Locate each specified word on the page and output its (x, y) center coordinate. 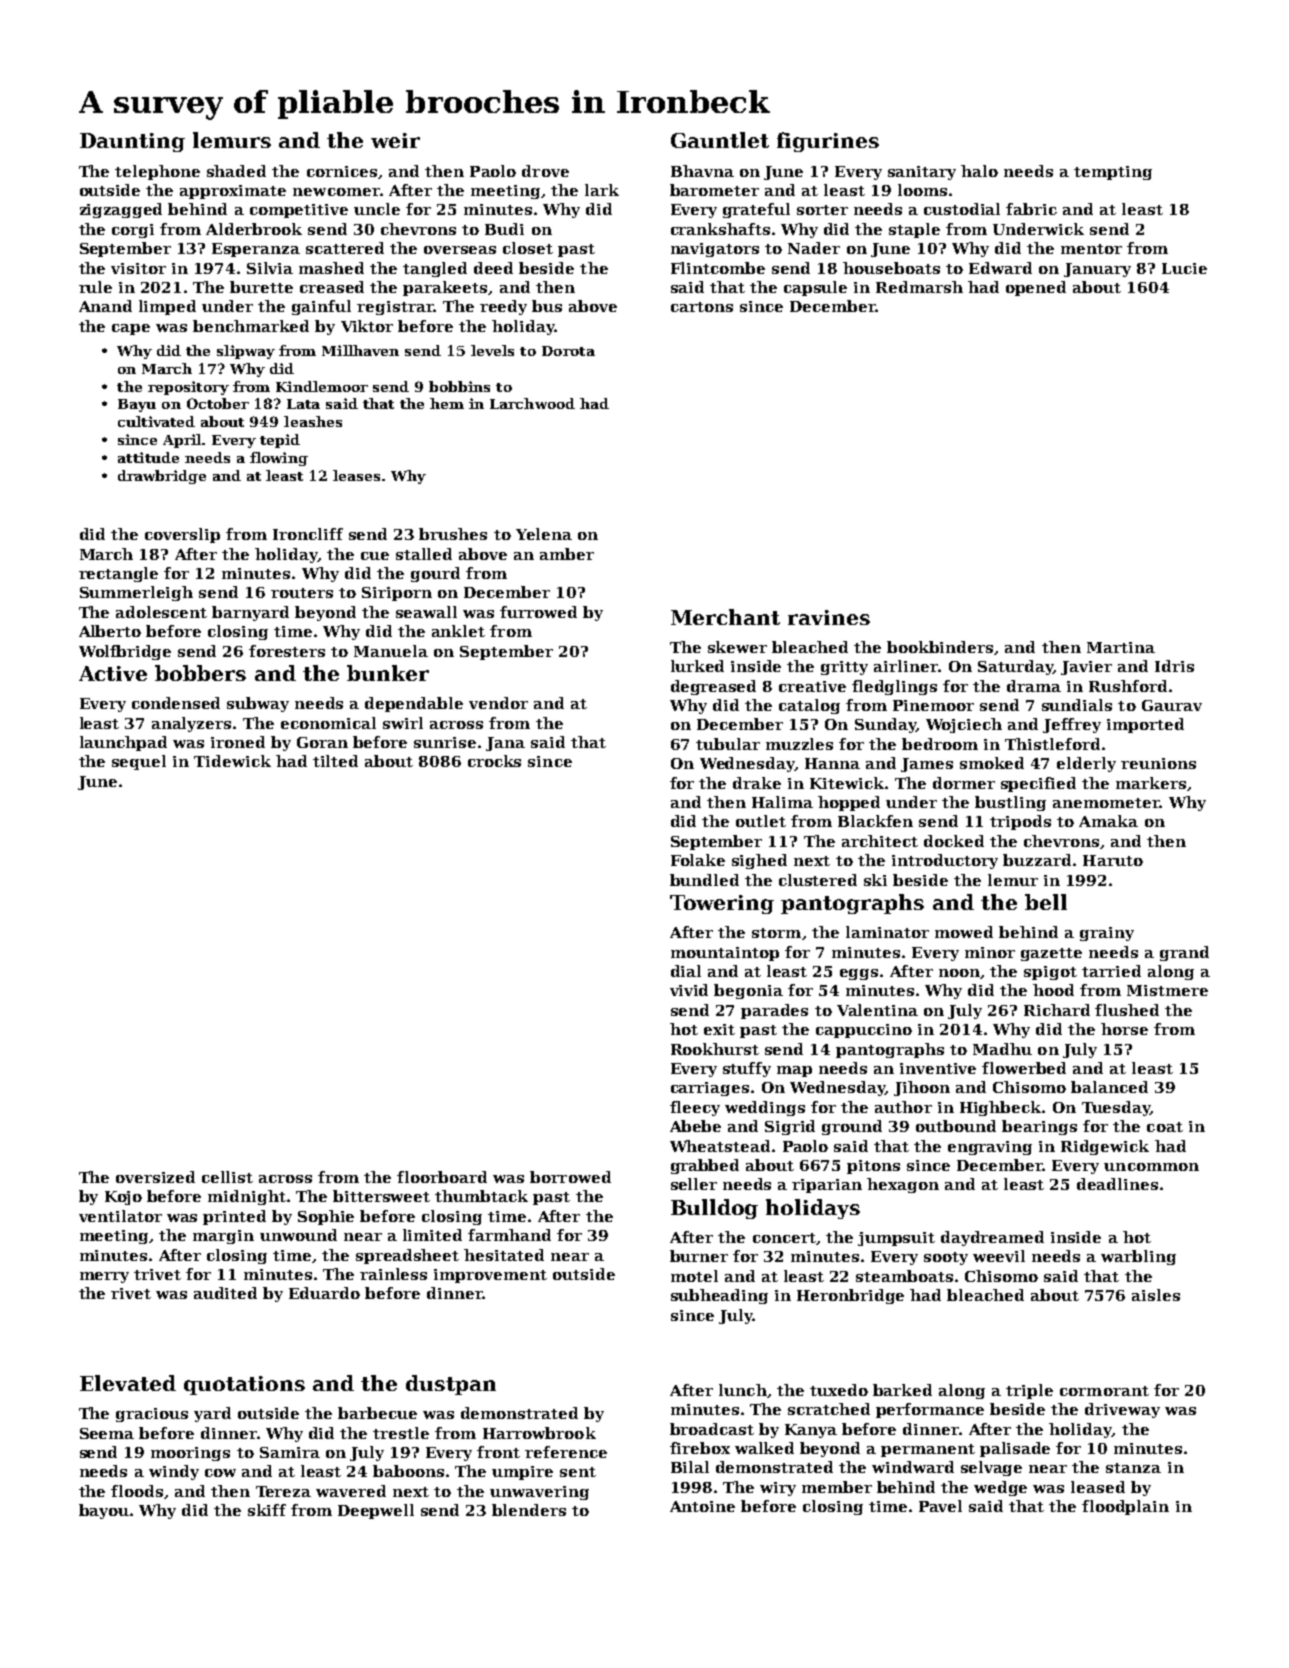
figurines (828, 142)
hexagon (903, 1185)
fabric (1031, 209)
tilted (335, 761)
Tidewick (232, 761)
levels (492, 350)
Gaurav (1172, 705)
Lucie (1184, 268)
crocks (494, 761)
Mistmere (1167, 990)
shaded (236, 171)
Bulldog (714, 1209)
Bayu (137, 405)
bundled (704, 880)
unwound (298, 1235)
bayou (104, 1511)
